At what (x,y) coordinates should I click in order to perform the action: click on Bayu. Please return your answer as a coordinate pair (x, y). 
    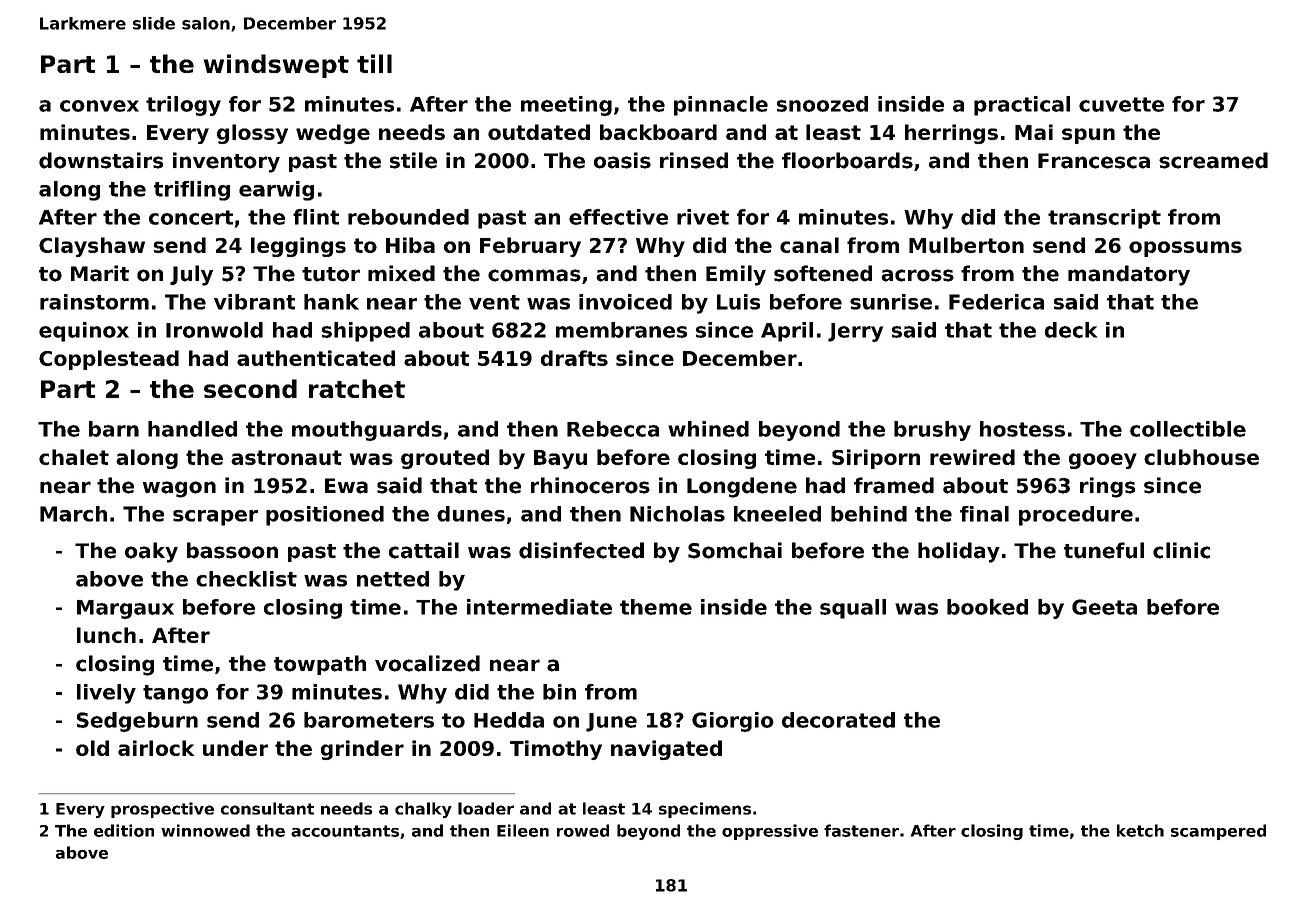
    Looking at the image, I should click on (560, 459).
